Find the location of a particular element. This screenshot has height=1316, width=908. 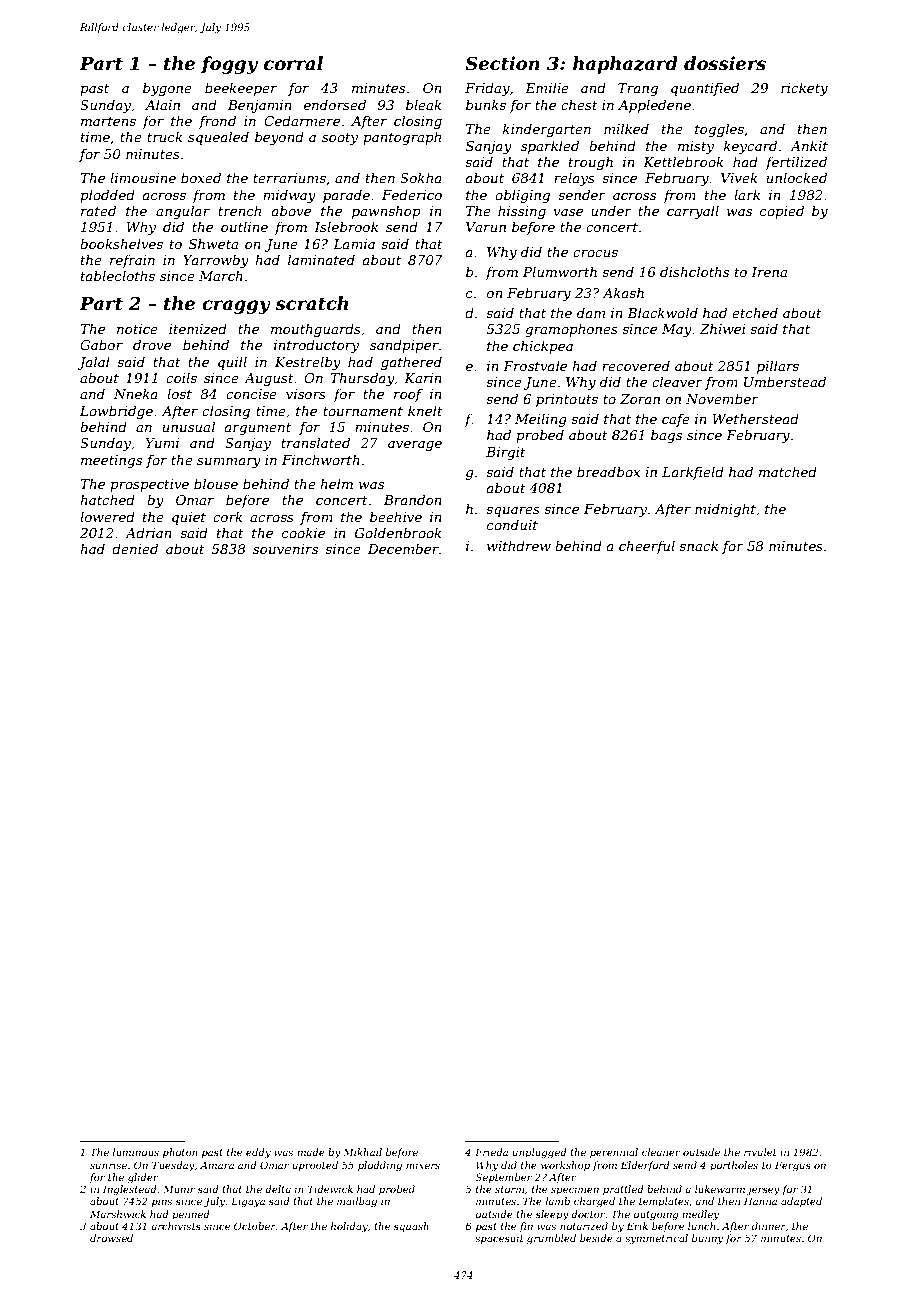

argument is located at coordinates (258, 429).
